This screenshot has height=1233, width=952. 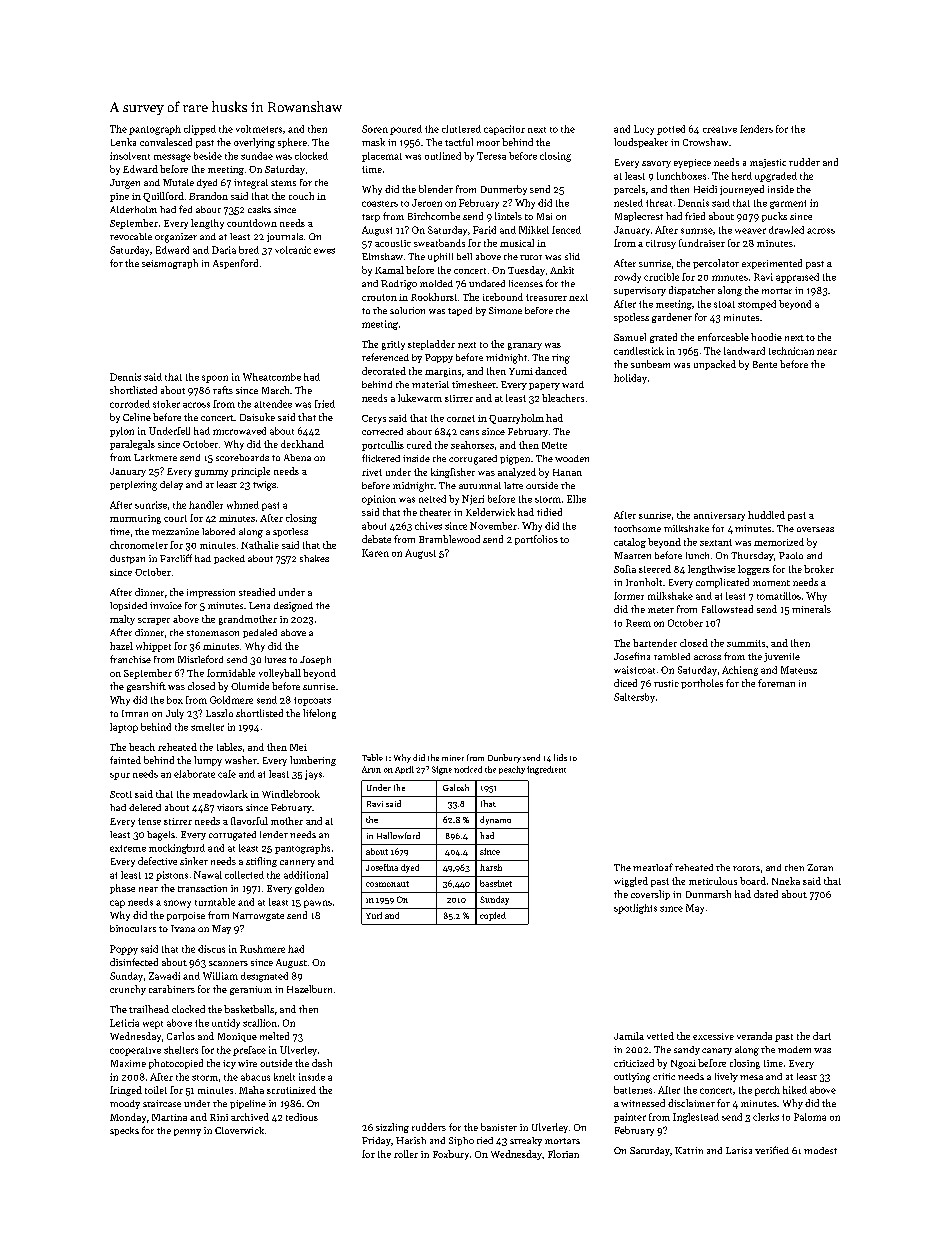 I want to click on fenders, so click(x=756, y=129).
